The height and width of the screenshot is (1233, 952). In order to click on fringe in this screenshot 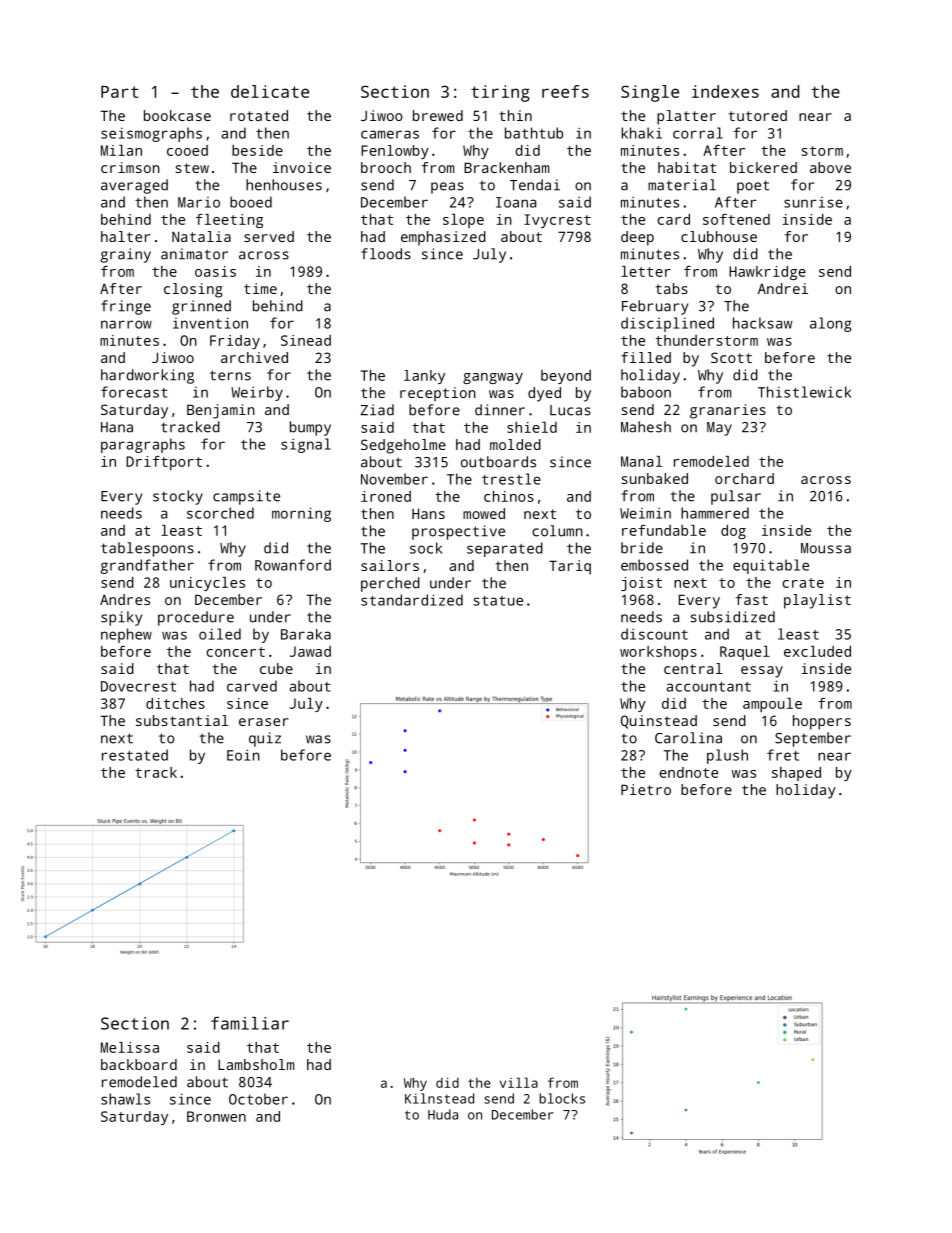, I will do `click(126, 307)`.
